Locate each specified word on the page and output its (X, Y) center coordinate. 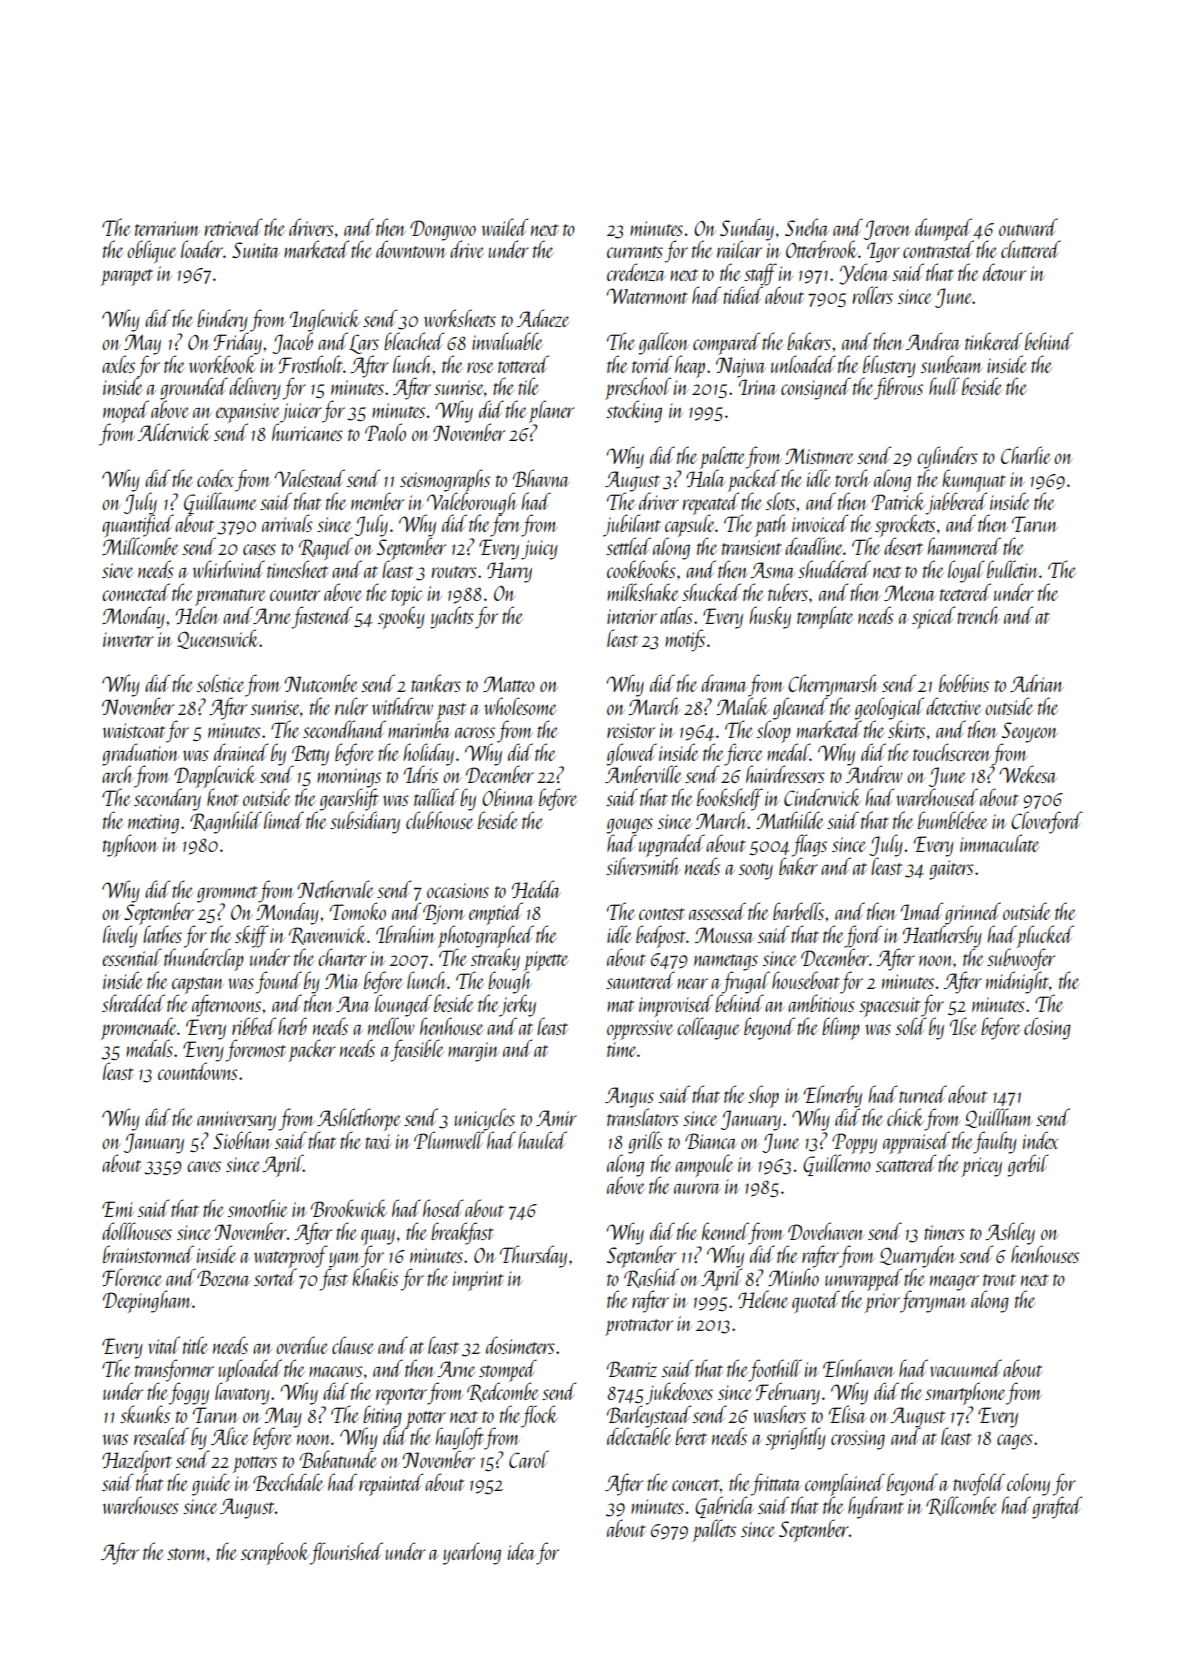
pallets (714, 1530)
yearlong (472, 1553)
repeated (711, 503)
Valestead (309, 478)
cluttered (1031, 249)
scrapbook (275, 1553)
